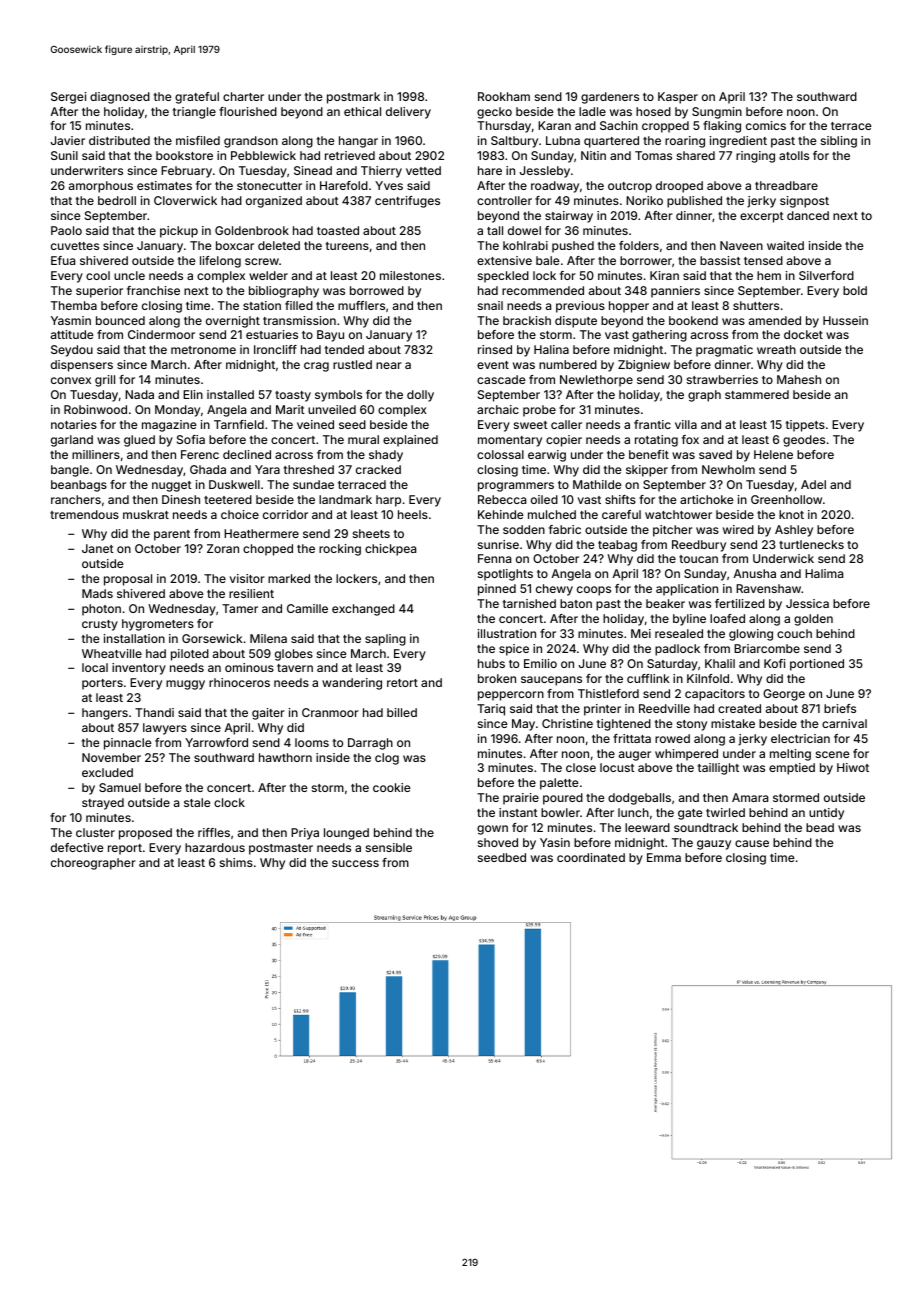  I want to click on sibling, so click(839, 142).
